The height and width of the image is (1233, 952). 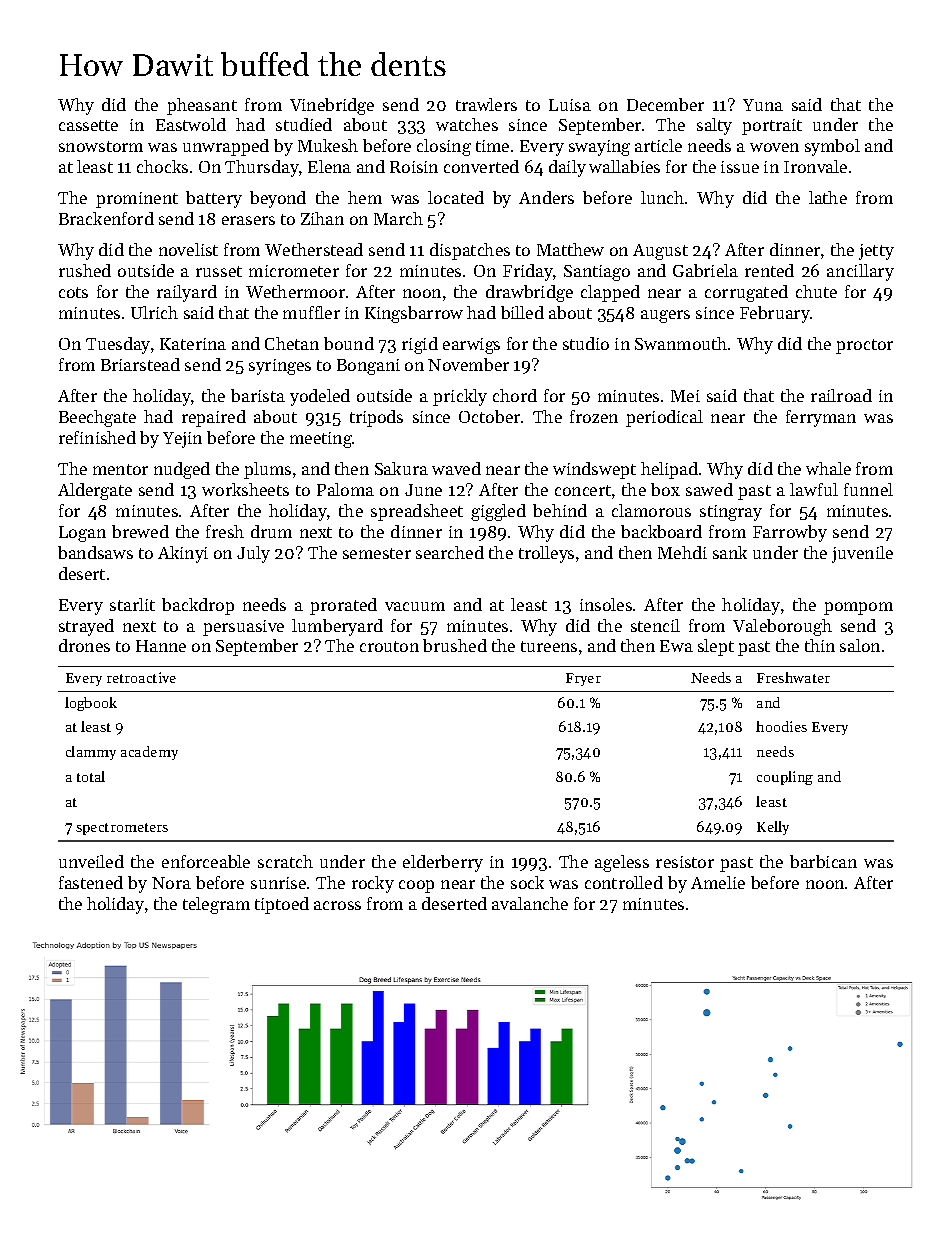 What do you see at coordinates (546, 197) in the image?
I see `Anders` at bounding box center [546, 197].
